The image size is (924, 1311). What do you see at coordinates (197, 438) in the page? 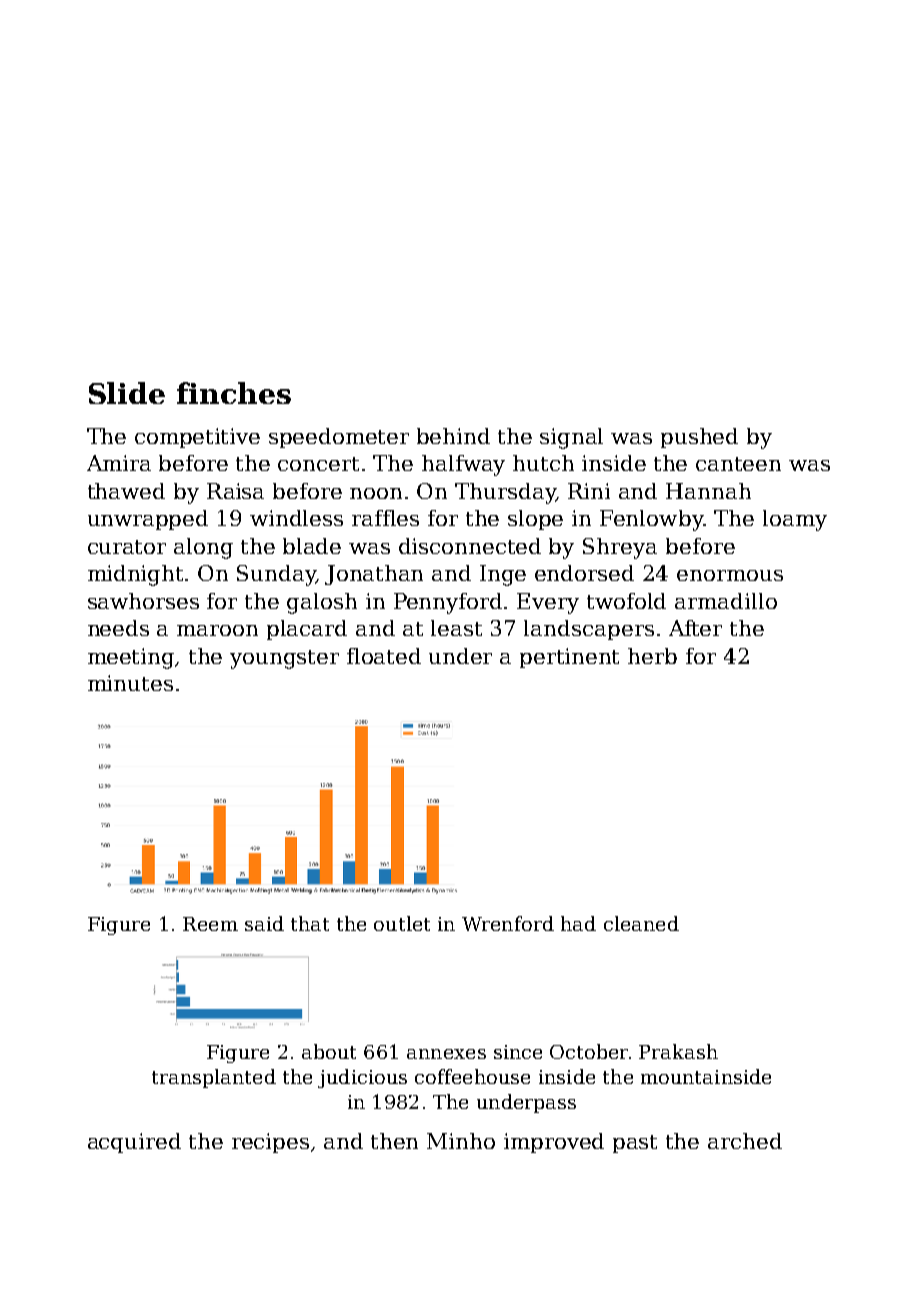
I see `competitive` at bounding box center [197, 438].
